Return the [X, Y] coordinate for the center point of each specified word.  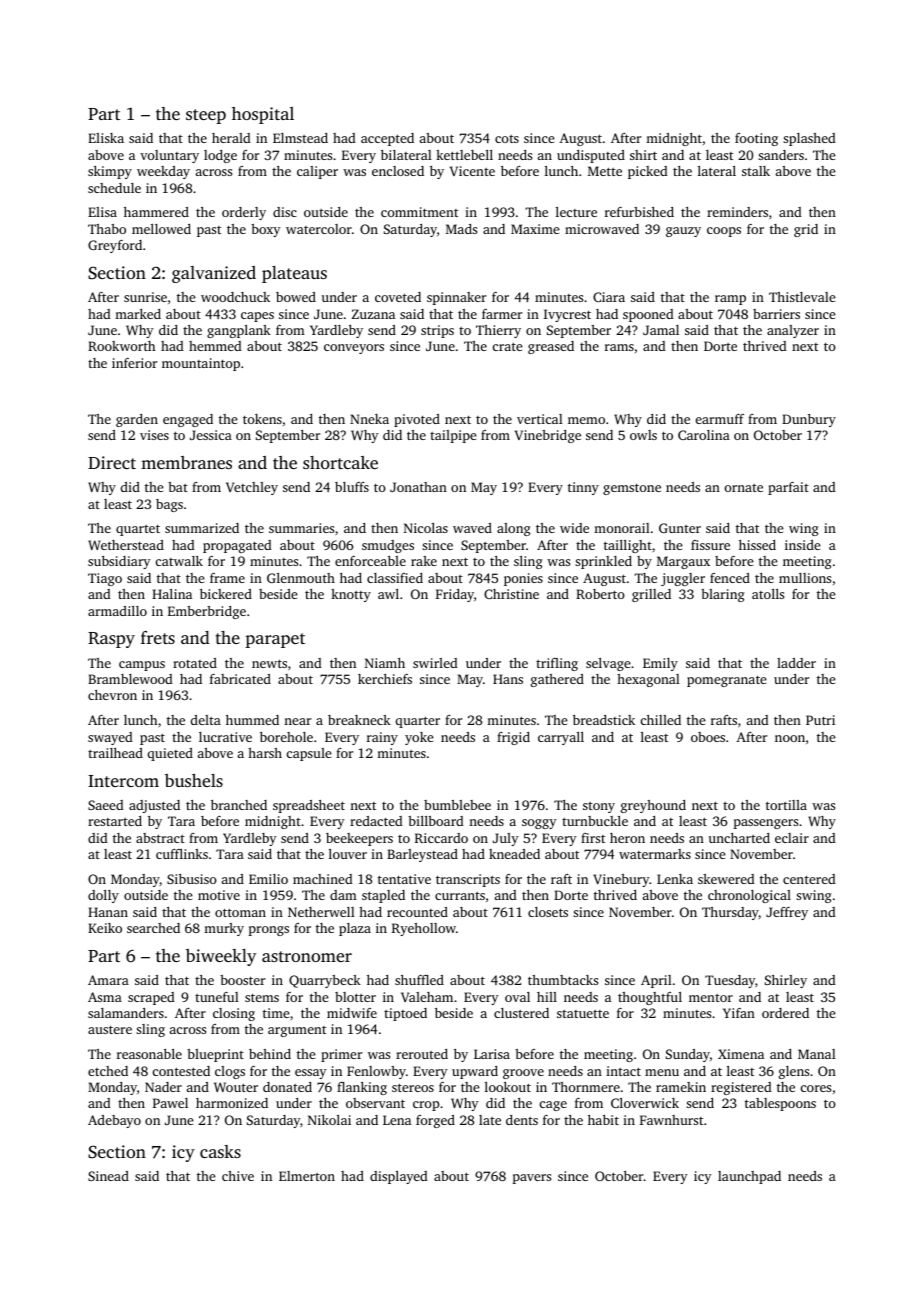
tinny [583, 488]
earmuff [720, 419]
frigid [513, 738]
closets [548, 912]
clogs [230, 1072]
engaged [188, 420]
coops [724, 232]
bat [178, 487]
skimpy [110, 172]
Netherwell [321, 912]
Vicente [472, 171]
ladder [796, 663]
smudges [388, 546]
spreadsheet [309, 806]
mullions [805, 578]
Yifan [739, 1013]
